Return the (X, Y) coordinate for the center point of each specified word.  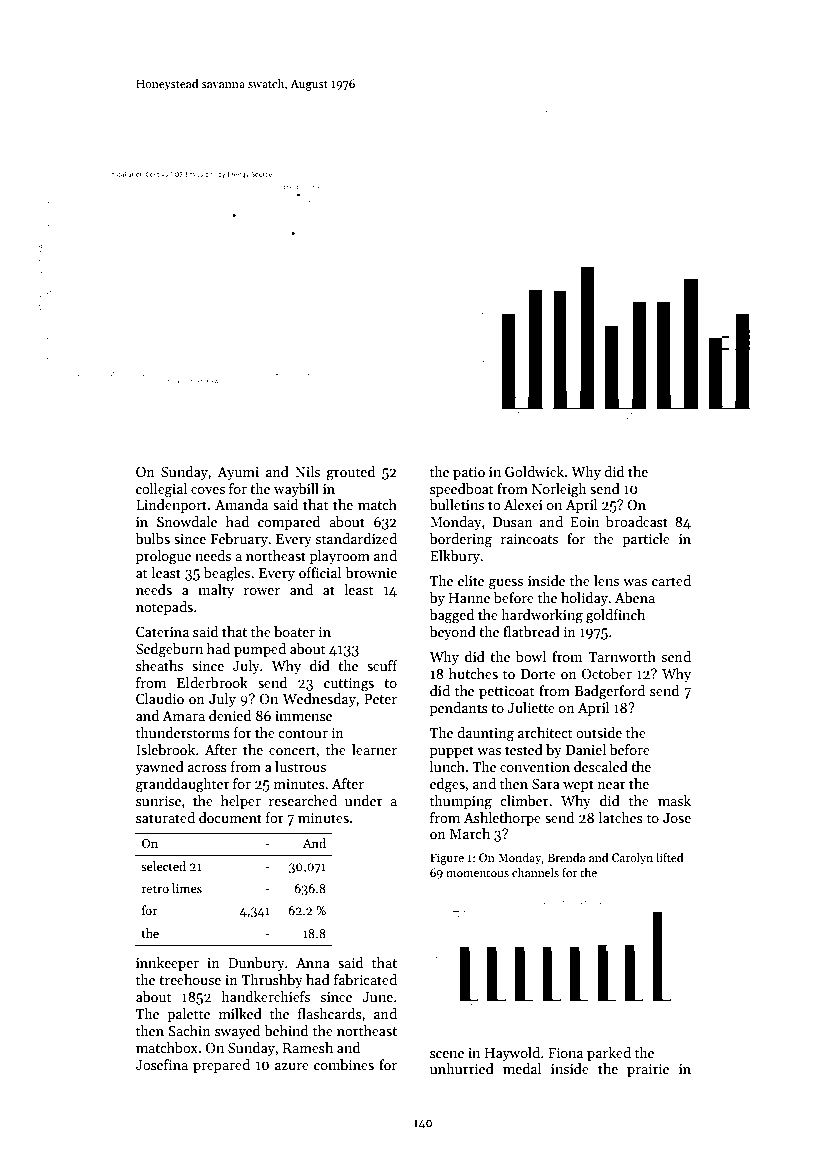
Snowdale (187, 521)
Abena (635, 597)
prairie (648, 1070)
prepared (221, 1066)
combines (344, 1064)
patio (469, 473)
